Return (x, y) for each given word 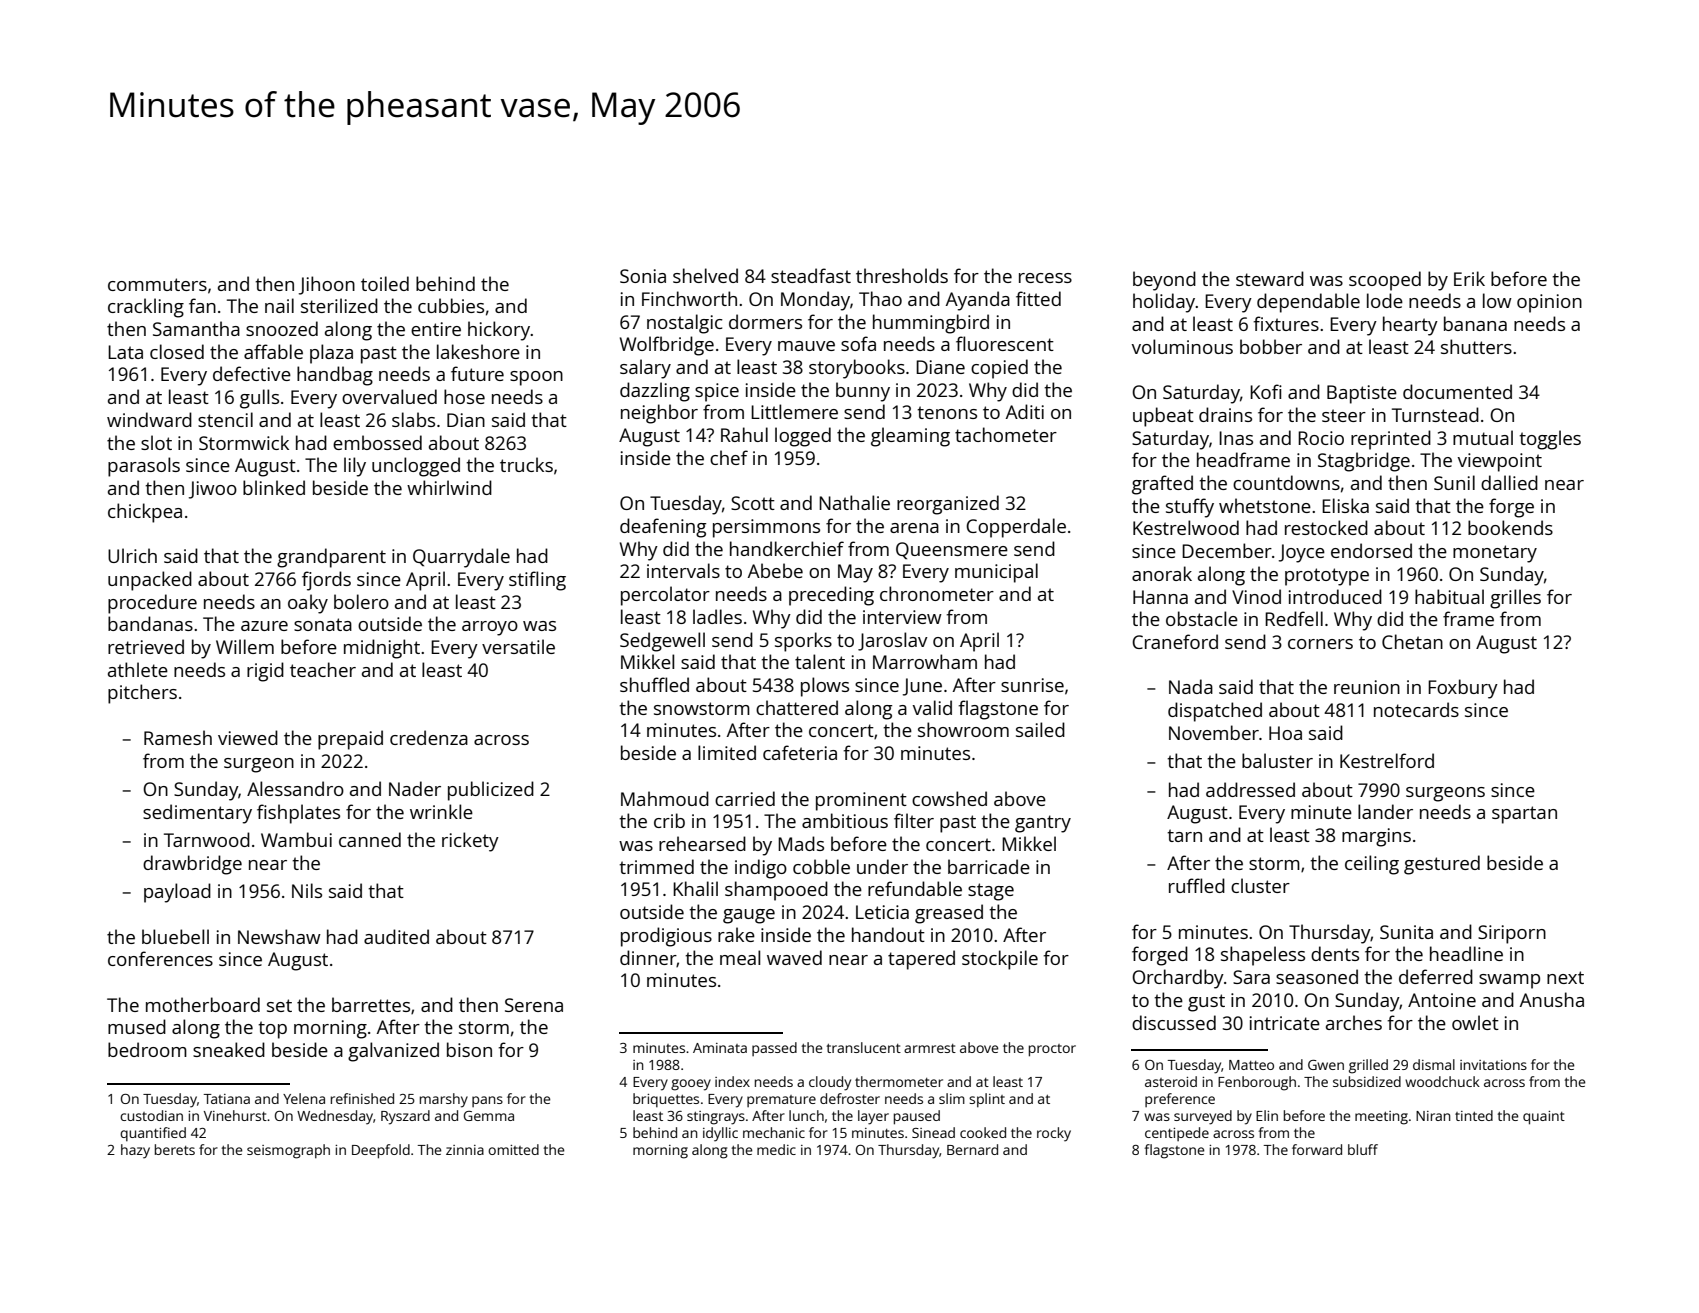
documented (1457, 391)
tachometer (1006, 434)
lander (1385, 811)
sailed (1040, 729)
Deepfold (381, 1151)
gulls (259, 399)
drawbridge (192, 865)
